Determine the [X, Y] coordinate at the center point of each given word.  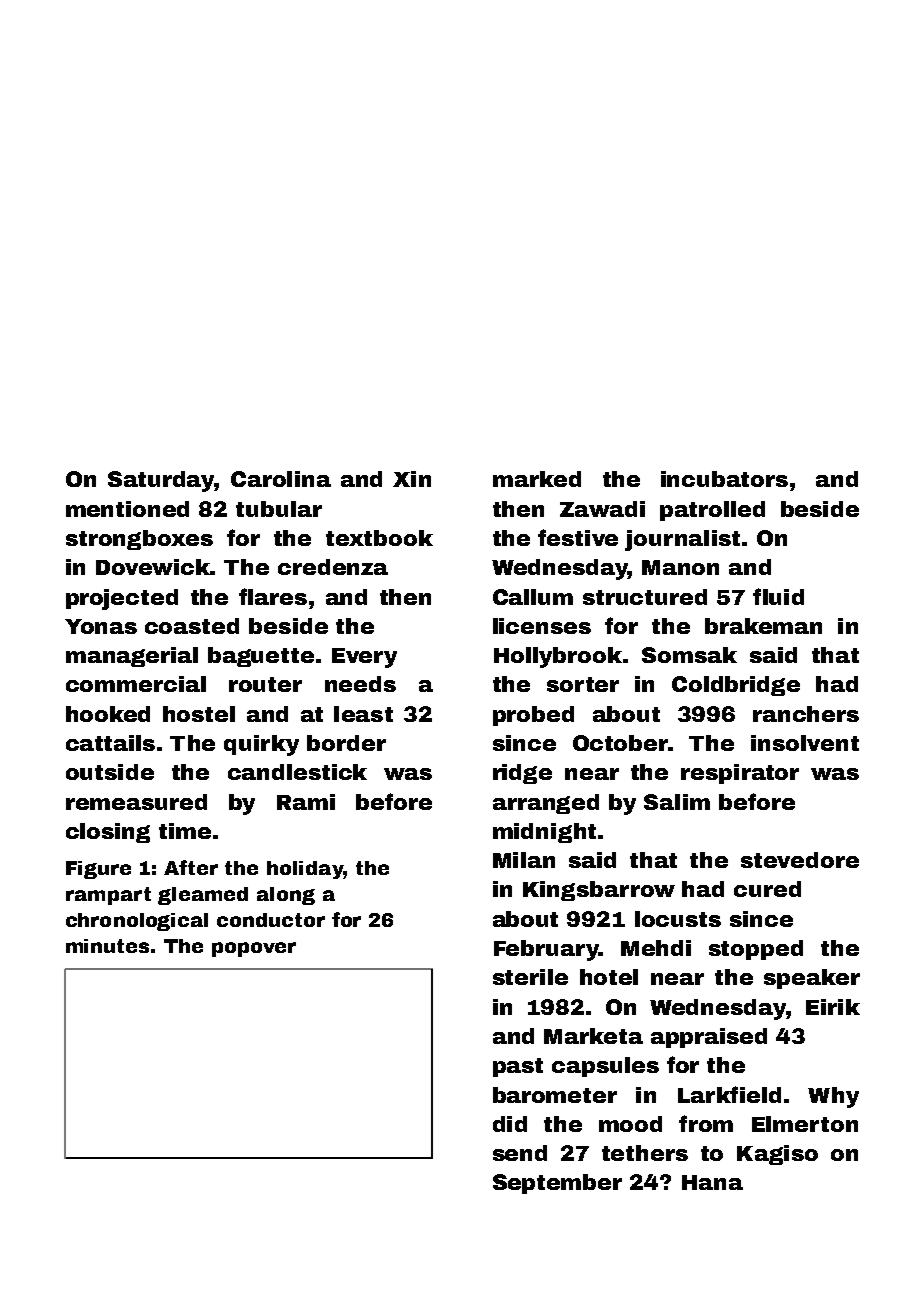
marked [537, 479]
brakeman [763, 626]
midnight [544, 833]
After [191, 867]
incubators [724, 479]
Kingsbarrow [599, 891]
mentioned [127, 509]
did [510, 1124]
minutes [107, 946]
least [363, 714]
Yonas [101, 626]
